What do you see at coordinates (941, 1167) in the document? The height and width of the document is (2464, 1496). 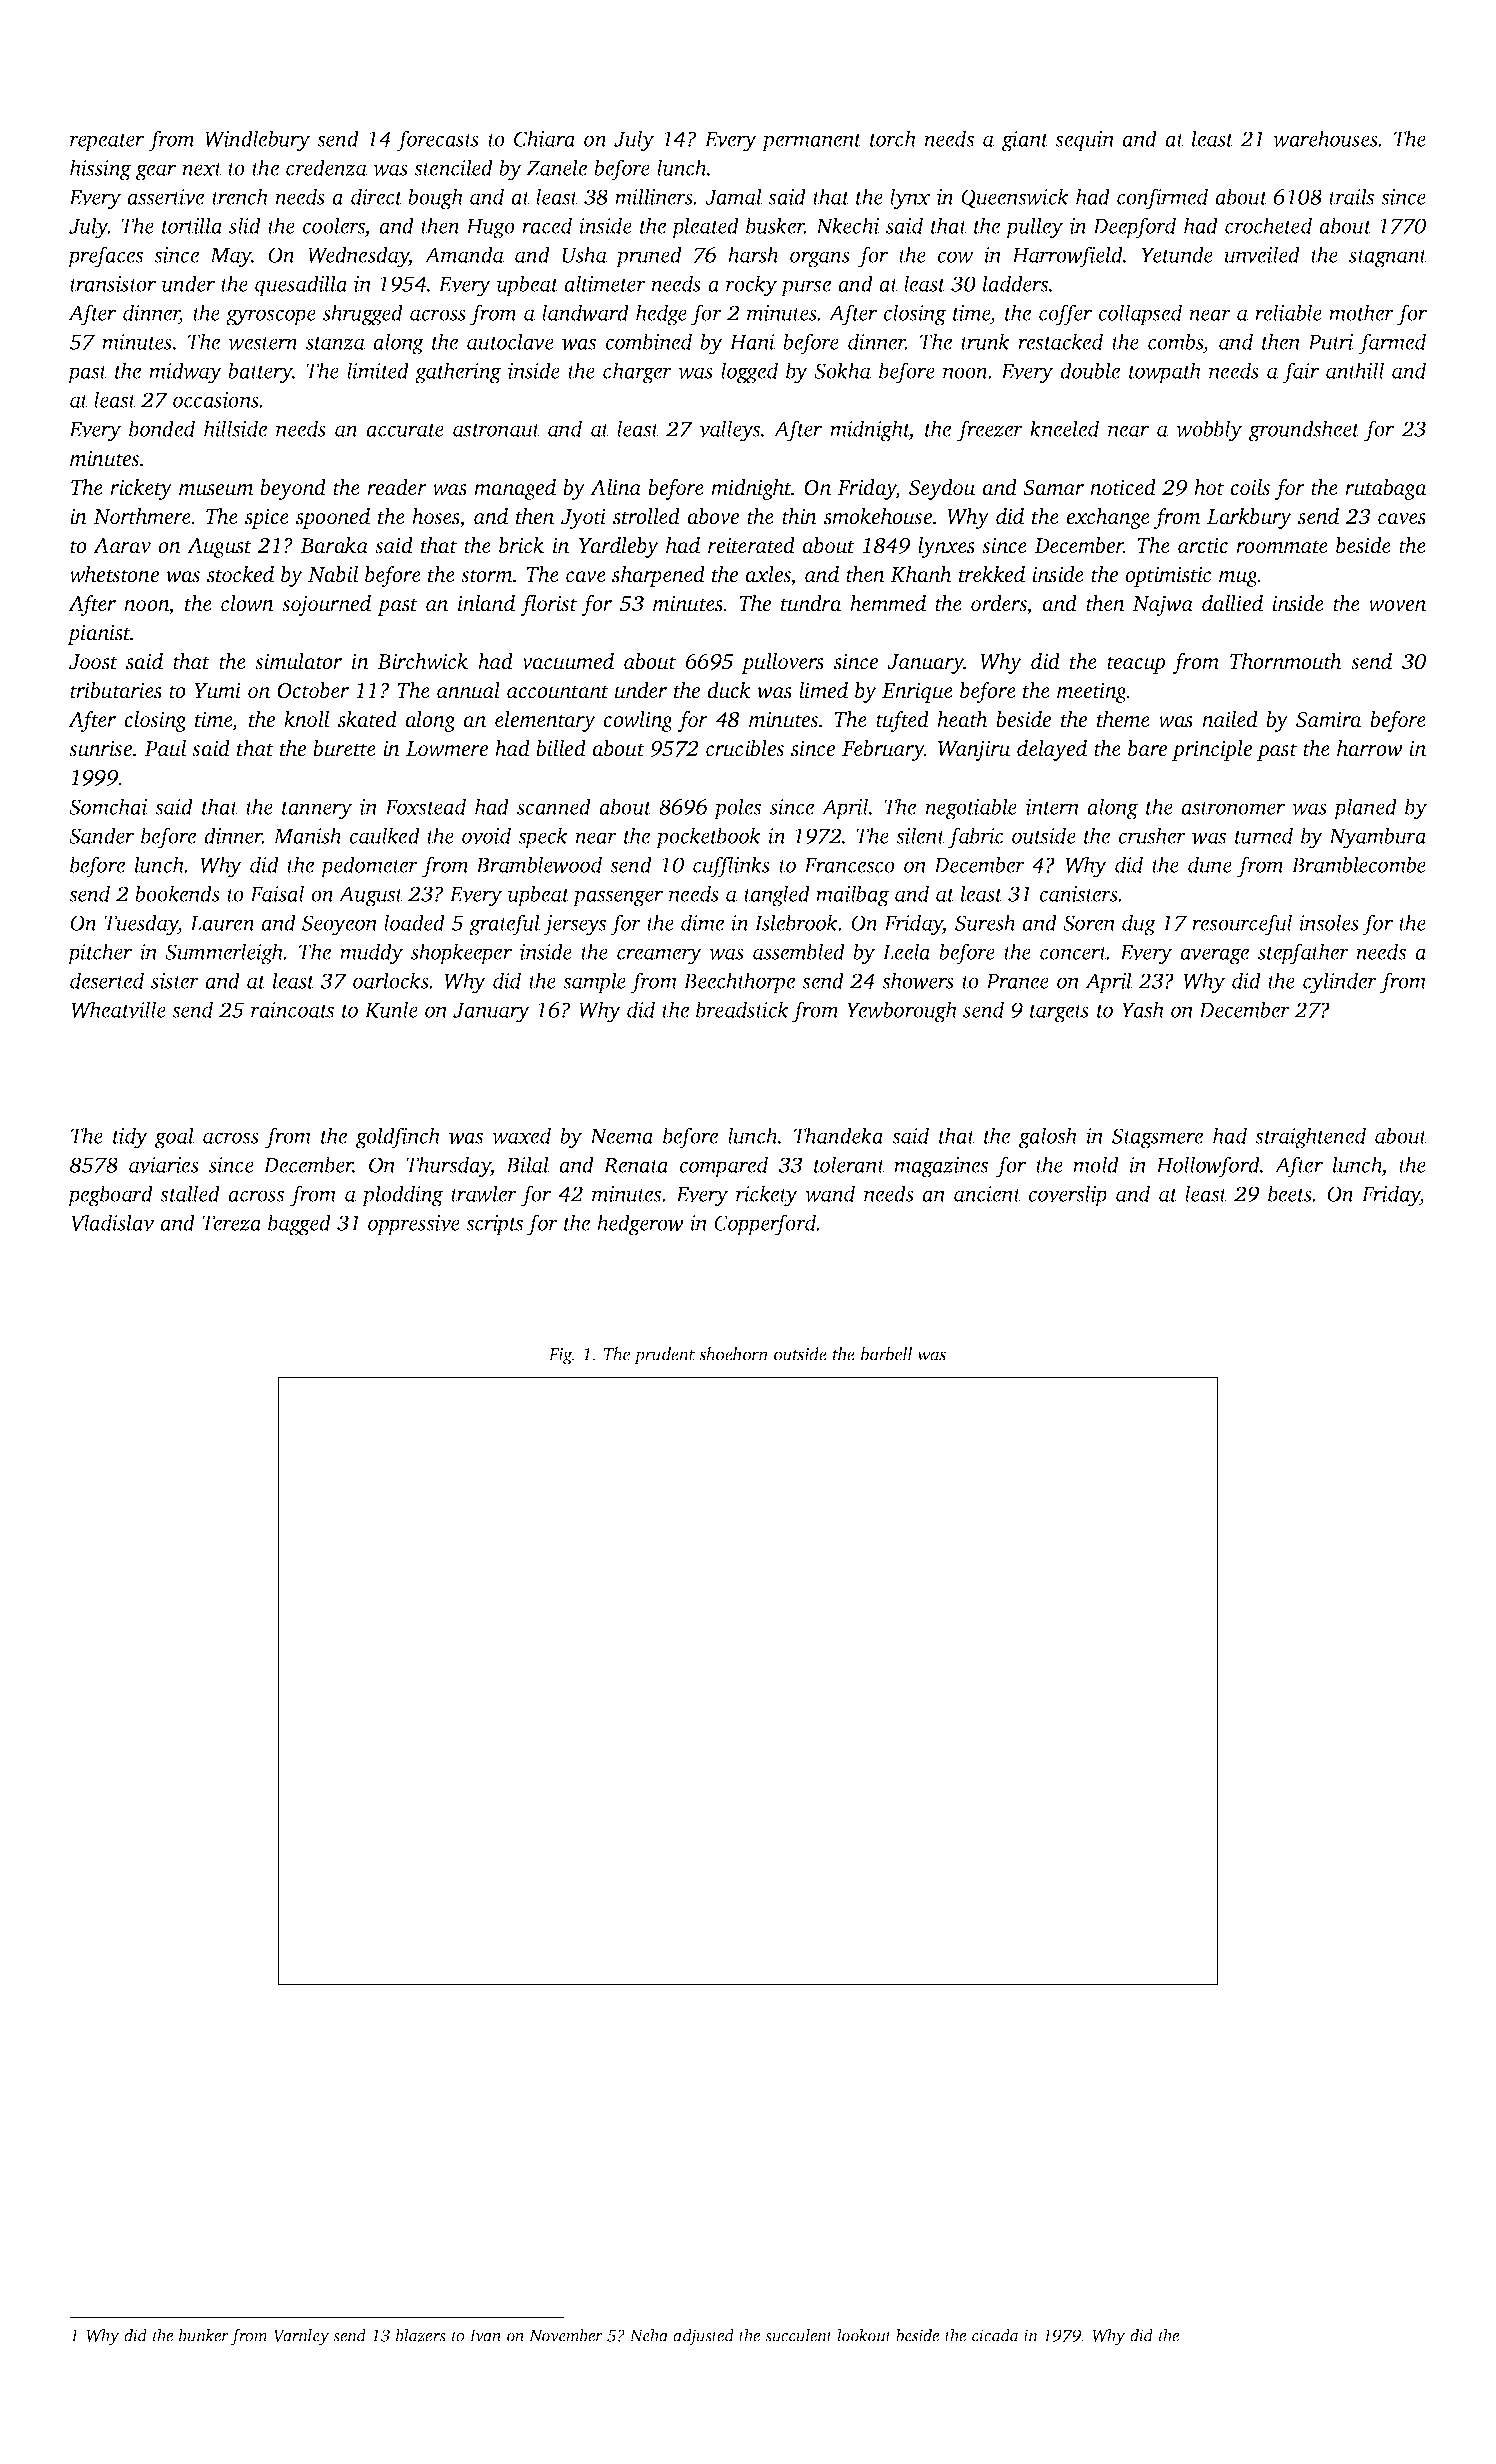 I see `magazines` at bounding box center [941, 1167].
